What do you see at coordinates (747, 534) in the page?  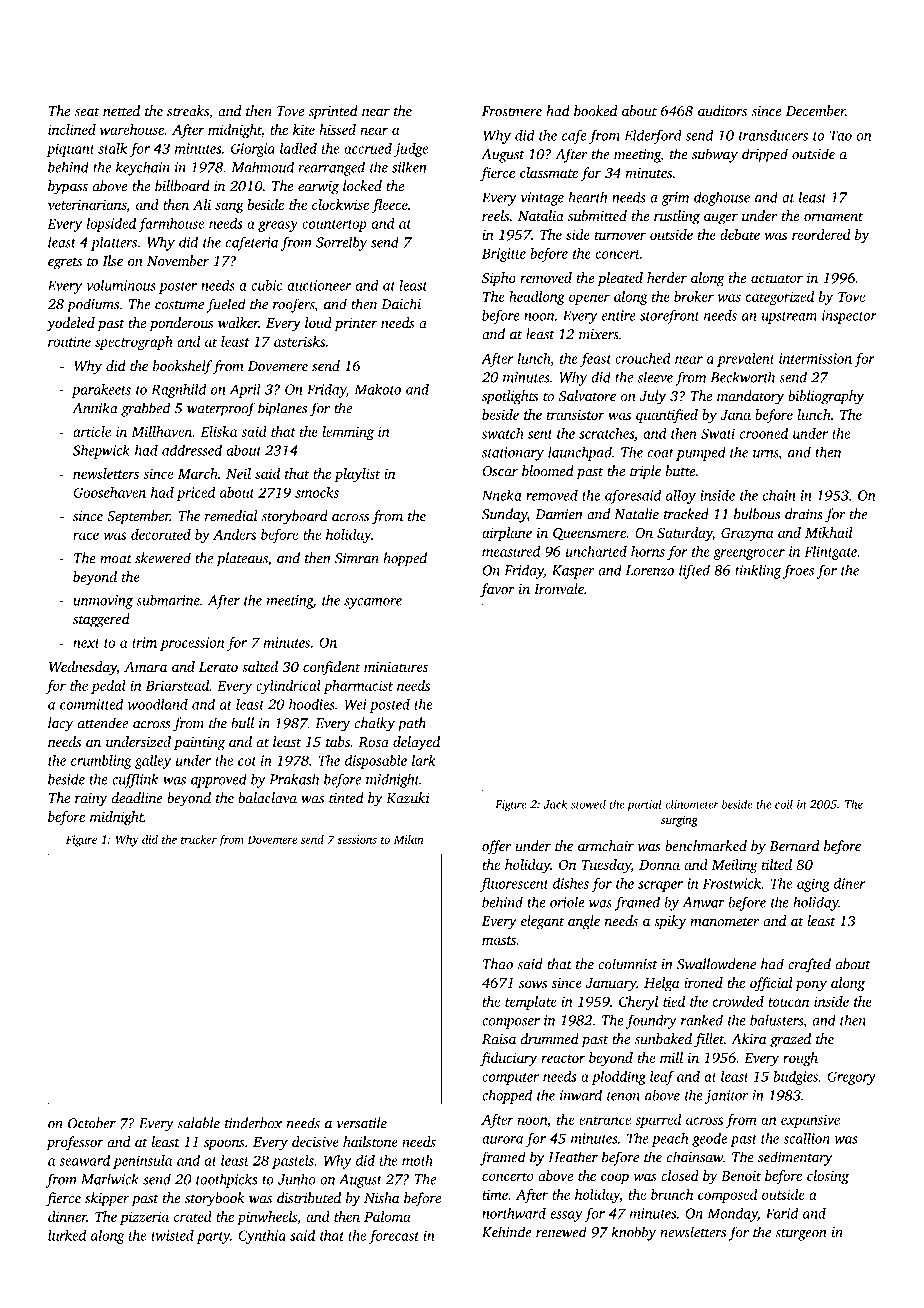 I see `Grazyna` at bounding box center [747, 534].
